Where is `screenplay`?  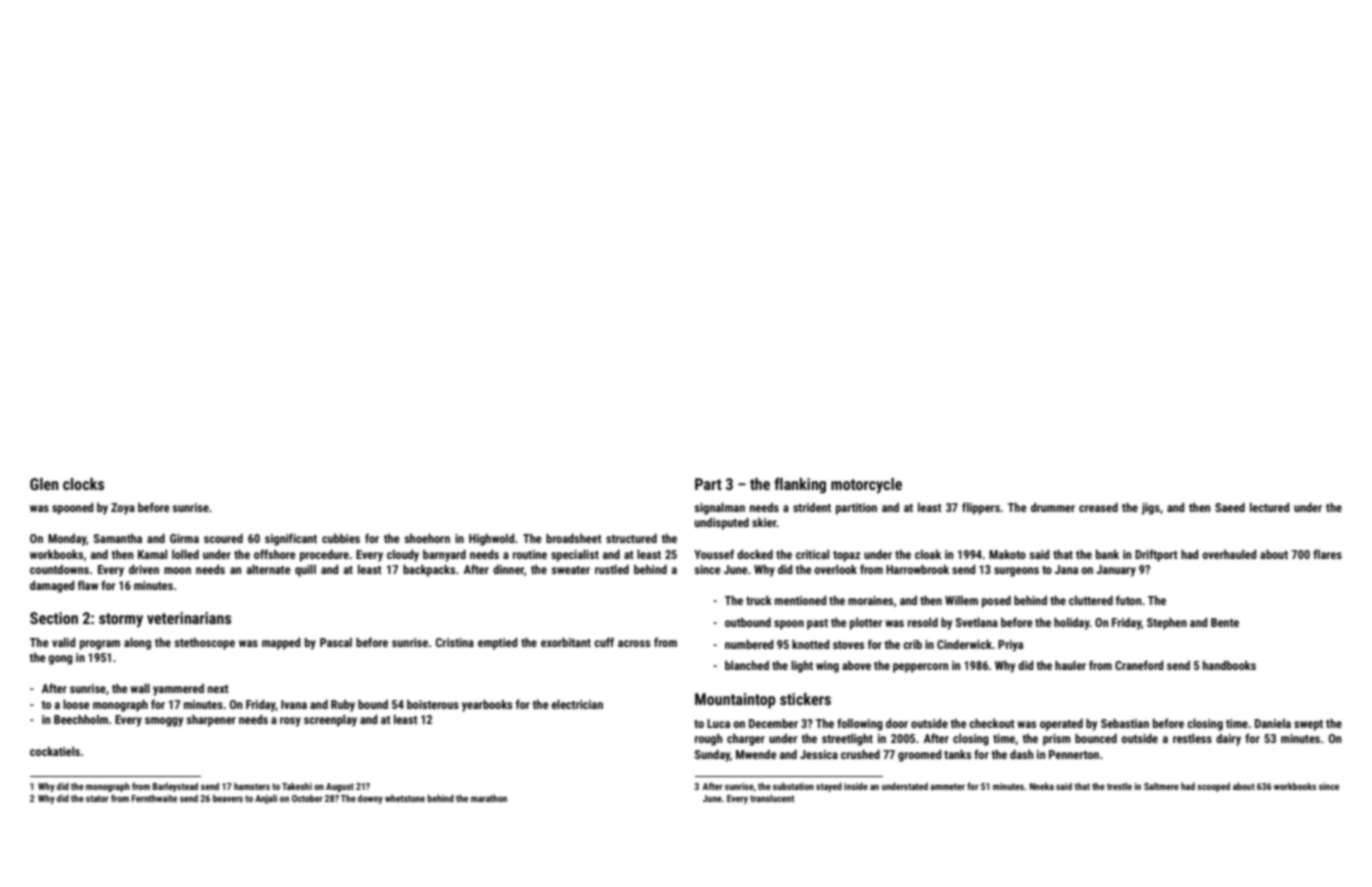 screenplay is located at coordinates (330, 721).
